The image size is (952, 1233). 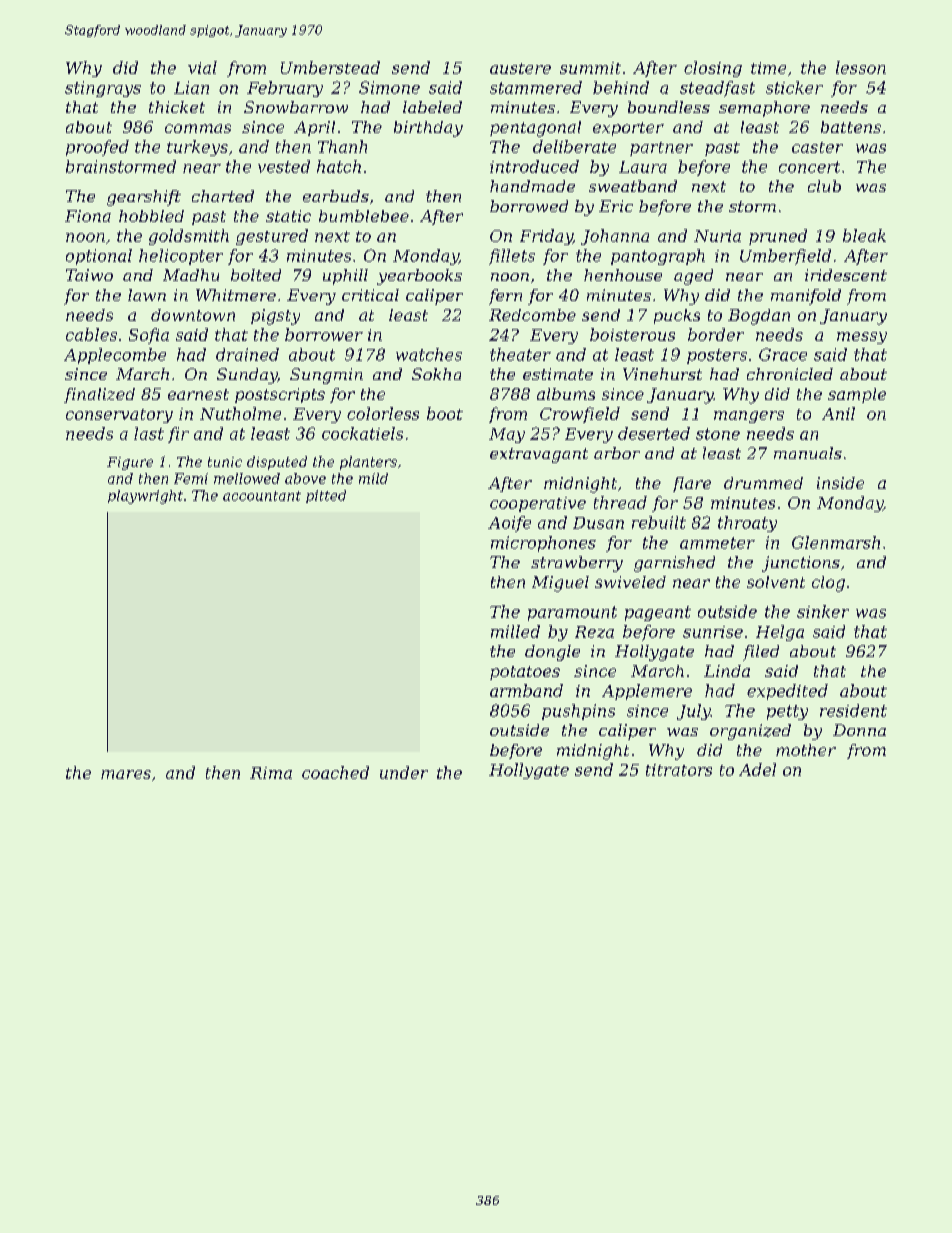 What do you see at coordinates (520, 354) in the screenshot?
I see `theater` at bounding box center [520, 354].
